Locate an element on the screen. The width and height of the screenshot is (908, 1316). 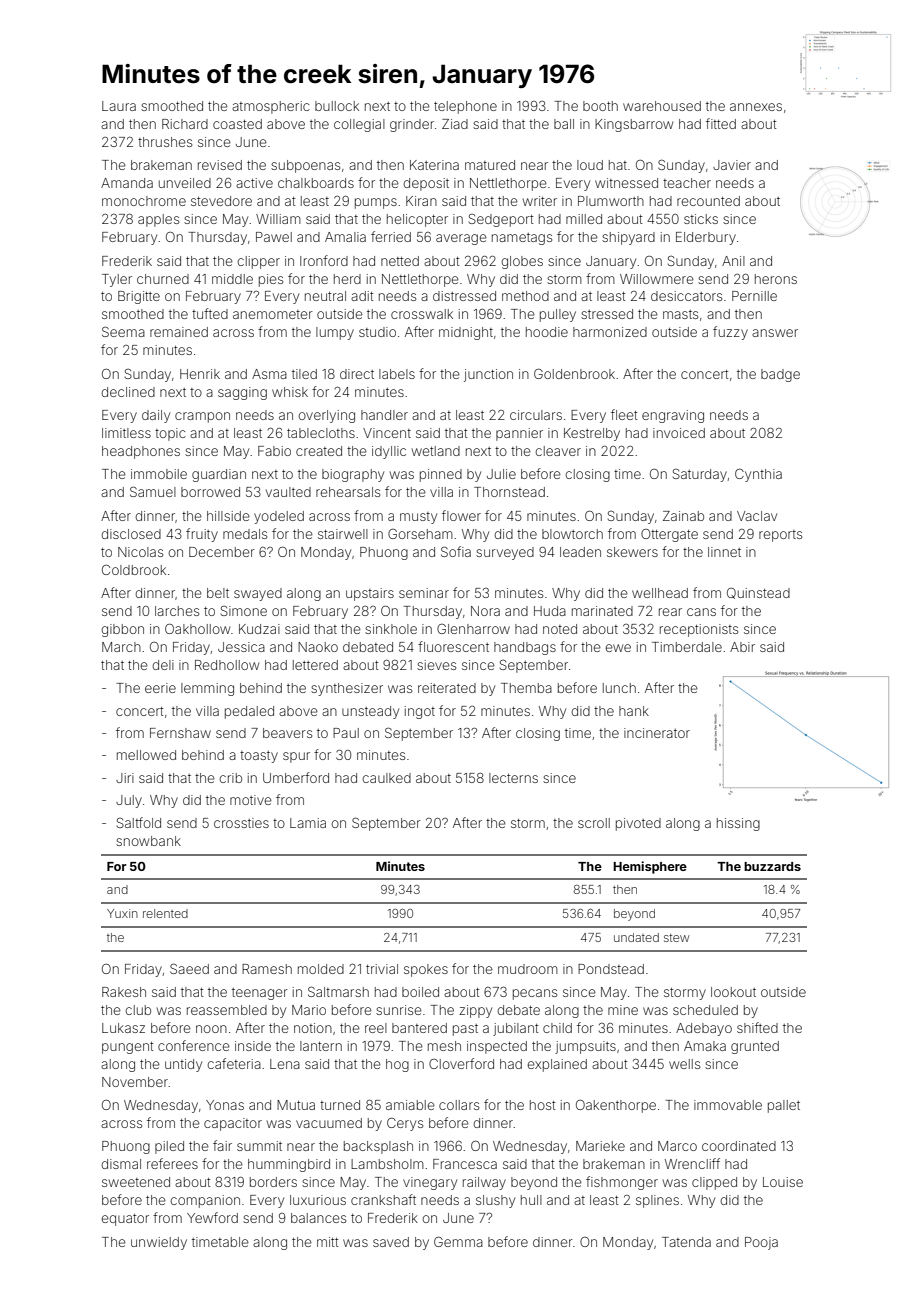
limitless is located at coordinates (126, 433).
